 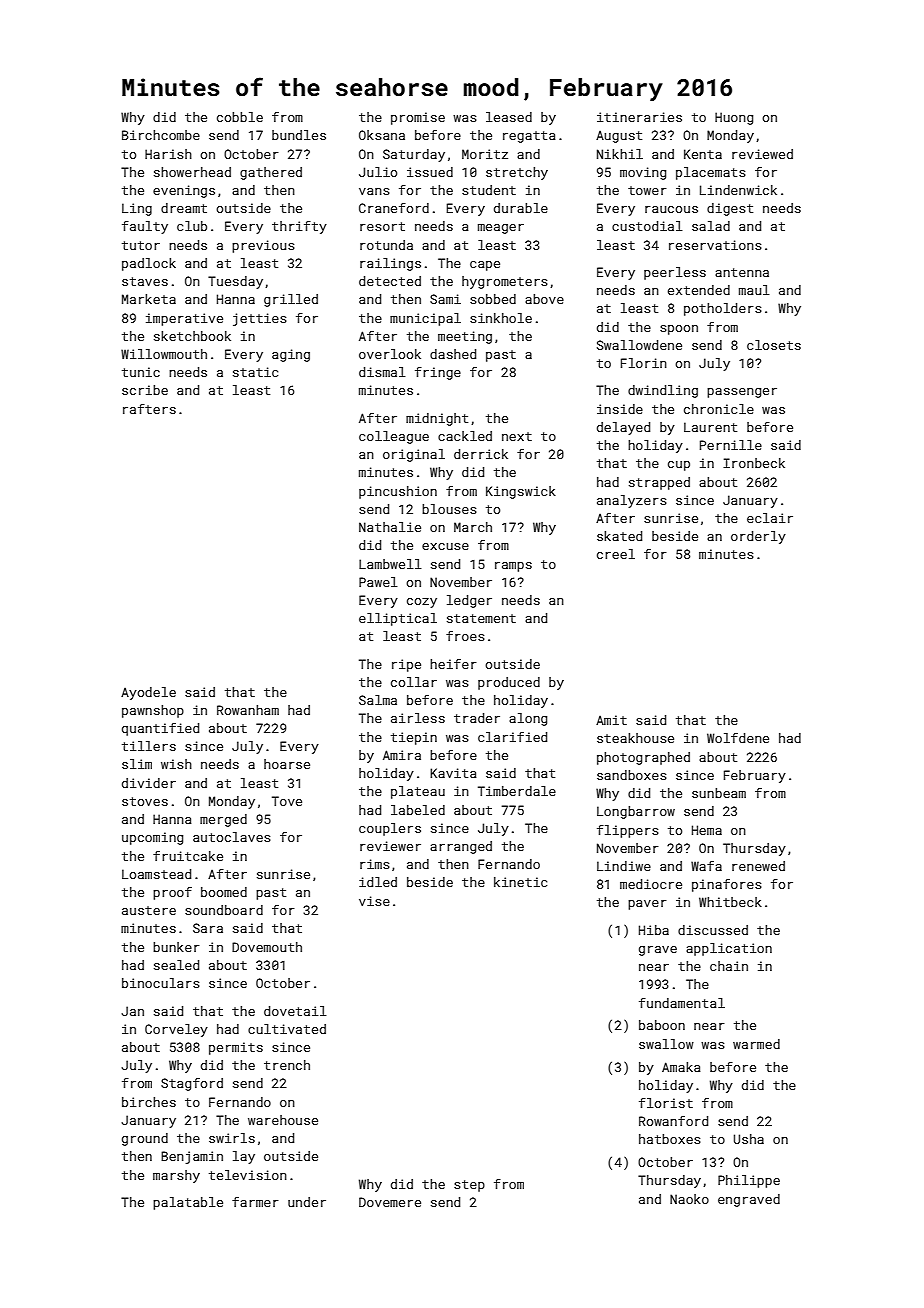 I want to click on cobble, so click(x=240, y=117).
